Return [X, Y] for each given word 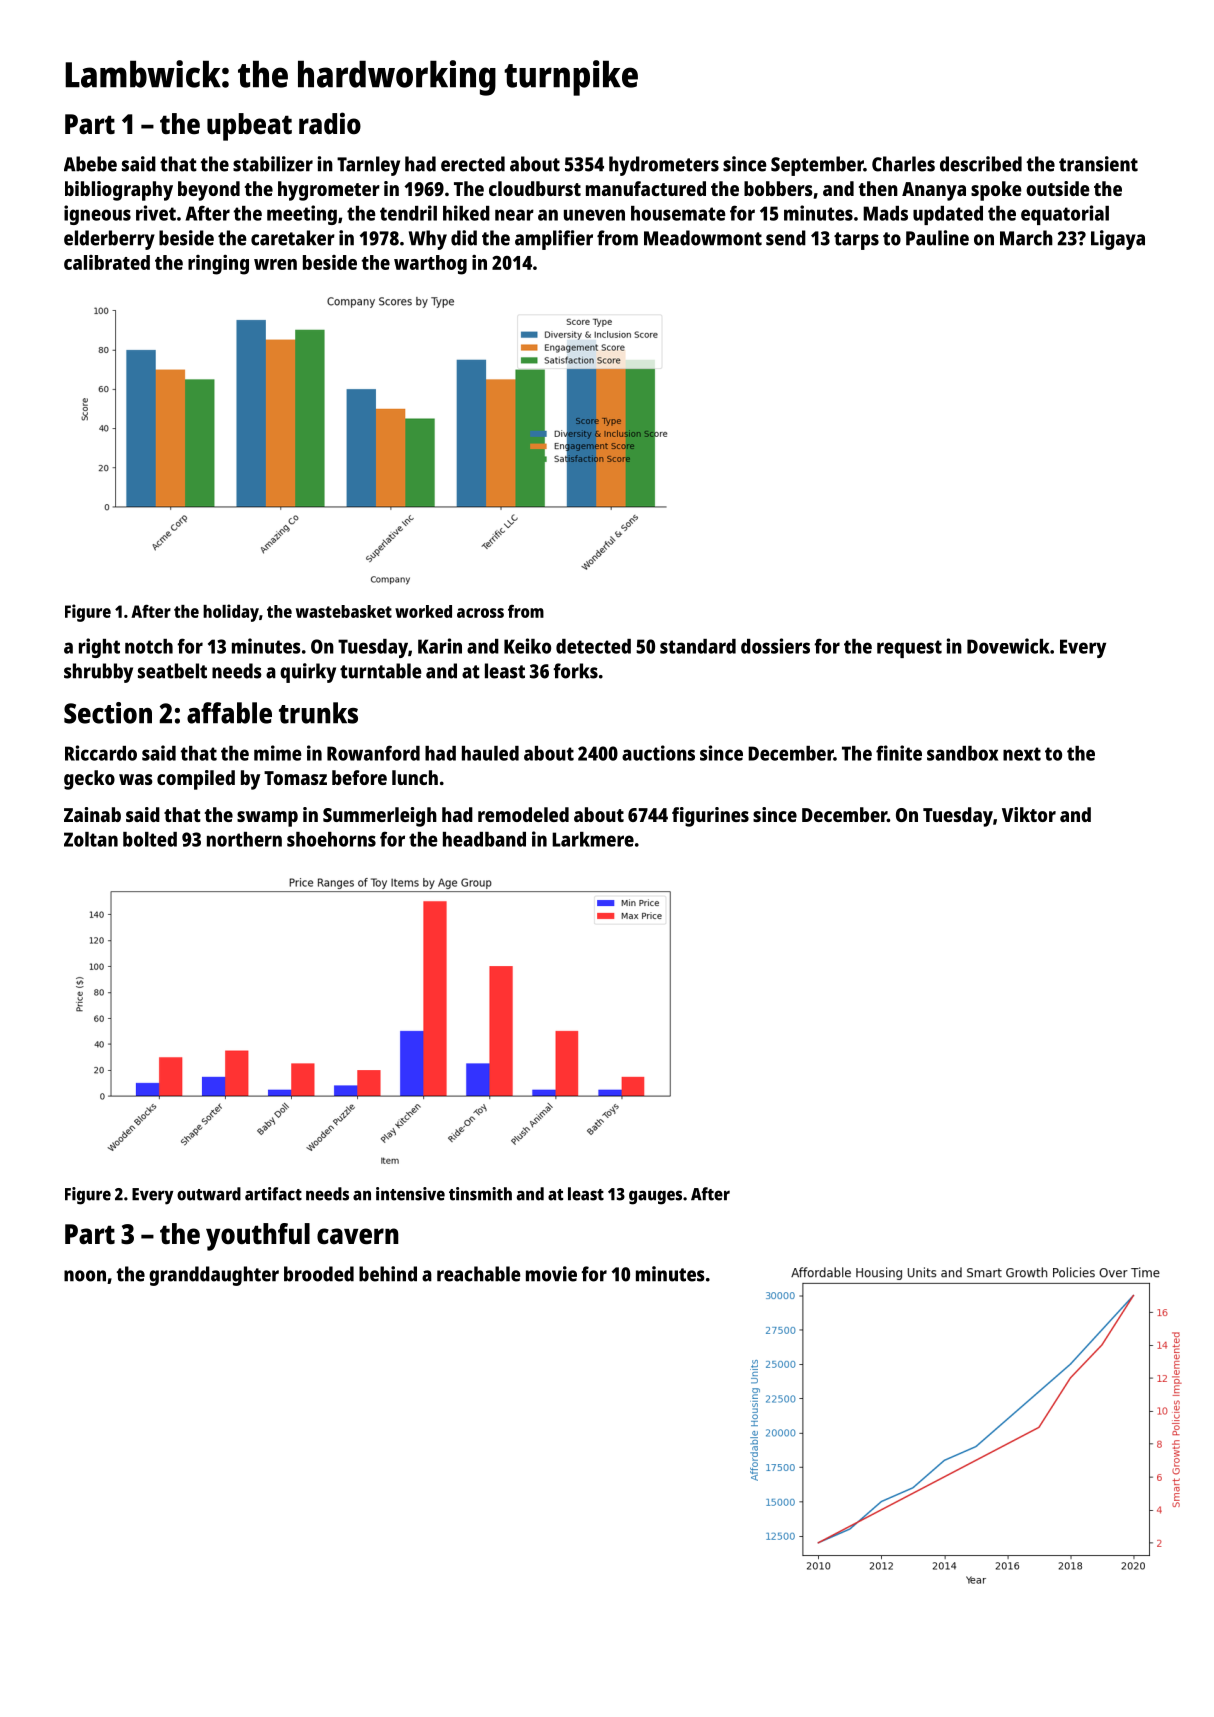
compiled [196, 780]
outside [1058, 188]
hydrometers [664, 166]
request [909, 649]
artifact [273, 1194]
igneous [97, 215]
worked [423, 611]
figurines [710, 817]
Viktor [1029, 814]
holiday [231, 613]
